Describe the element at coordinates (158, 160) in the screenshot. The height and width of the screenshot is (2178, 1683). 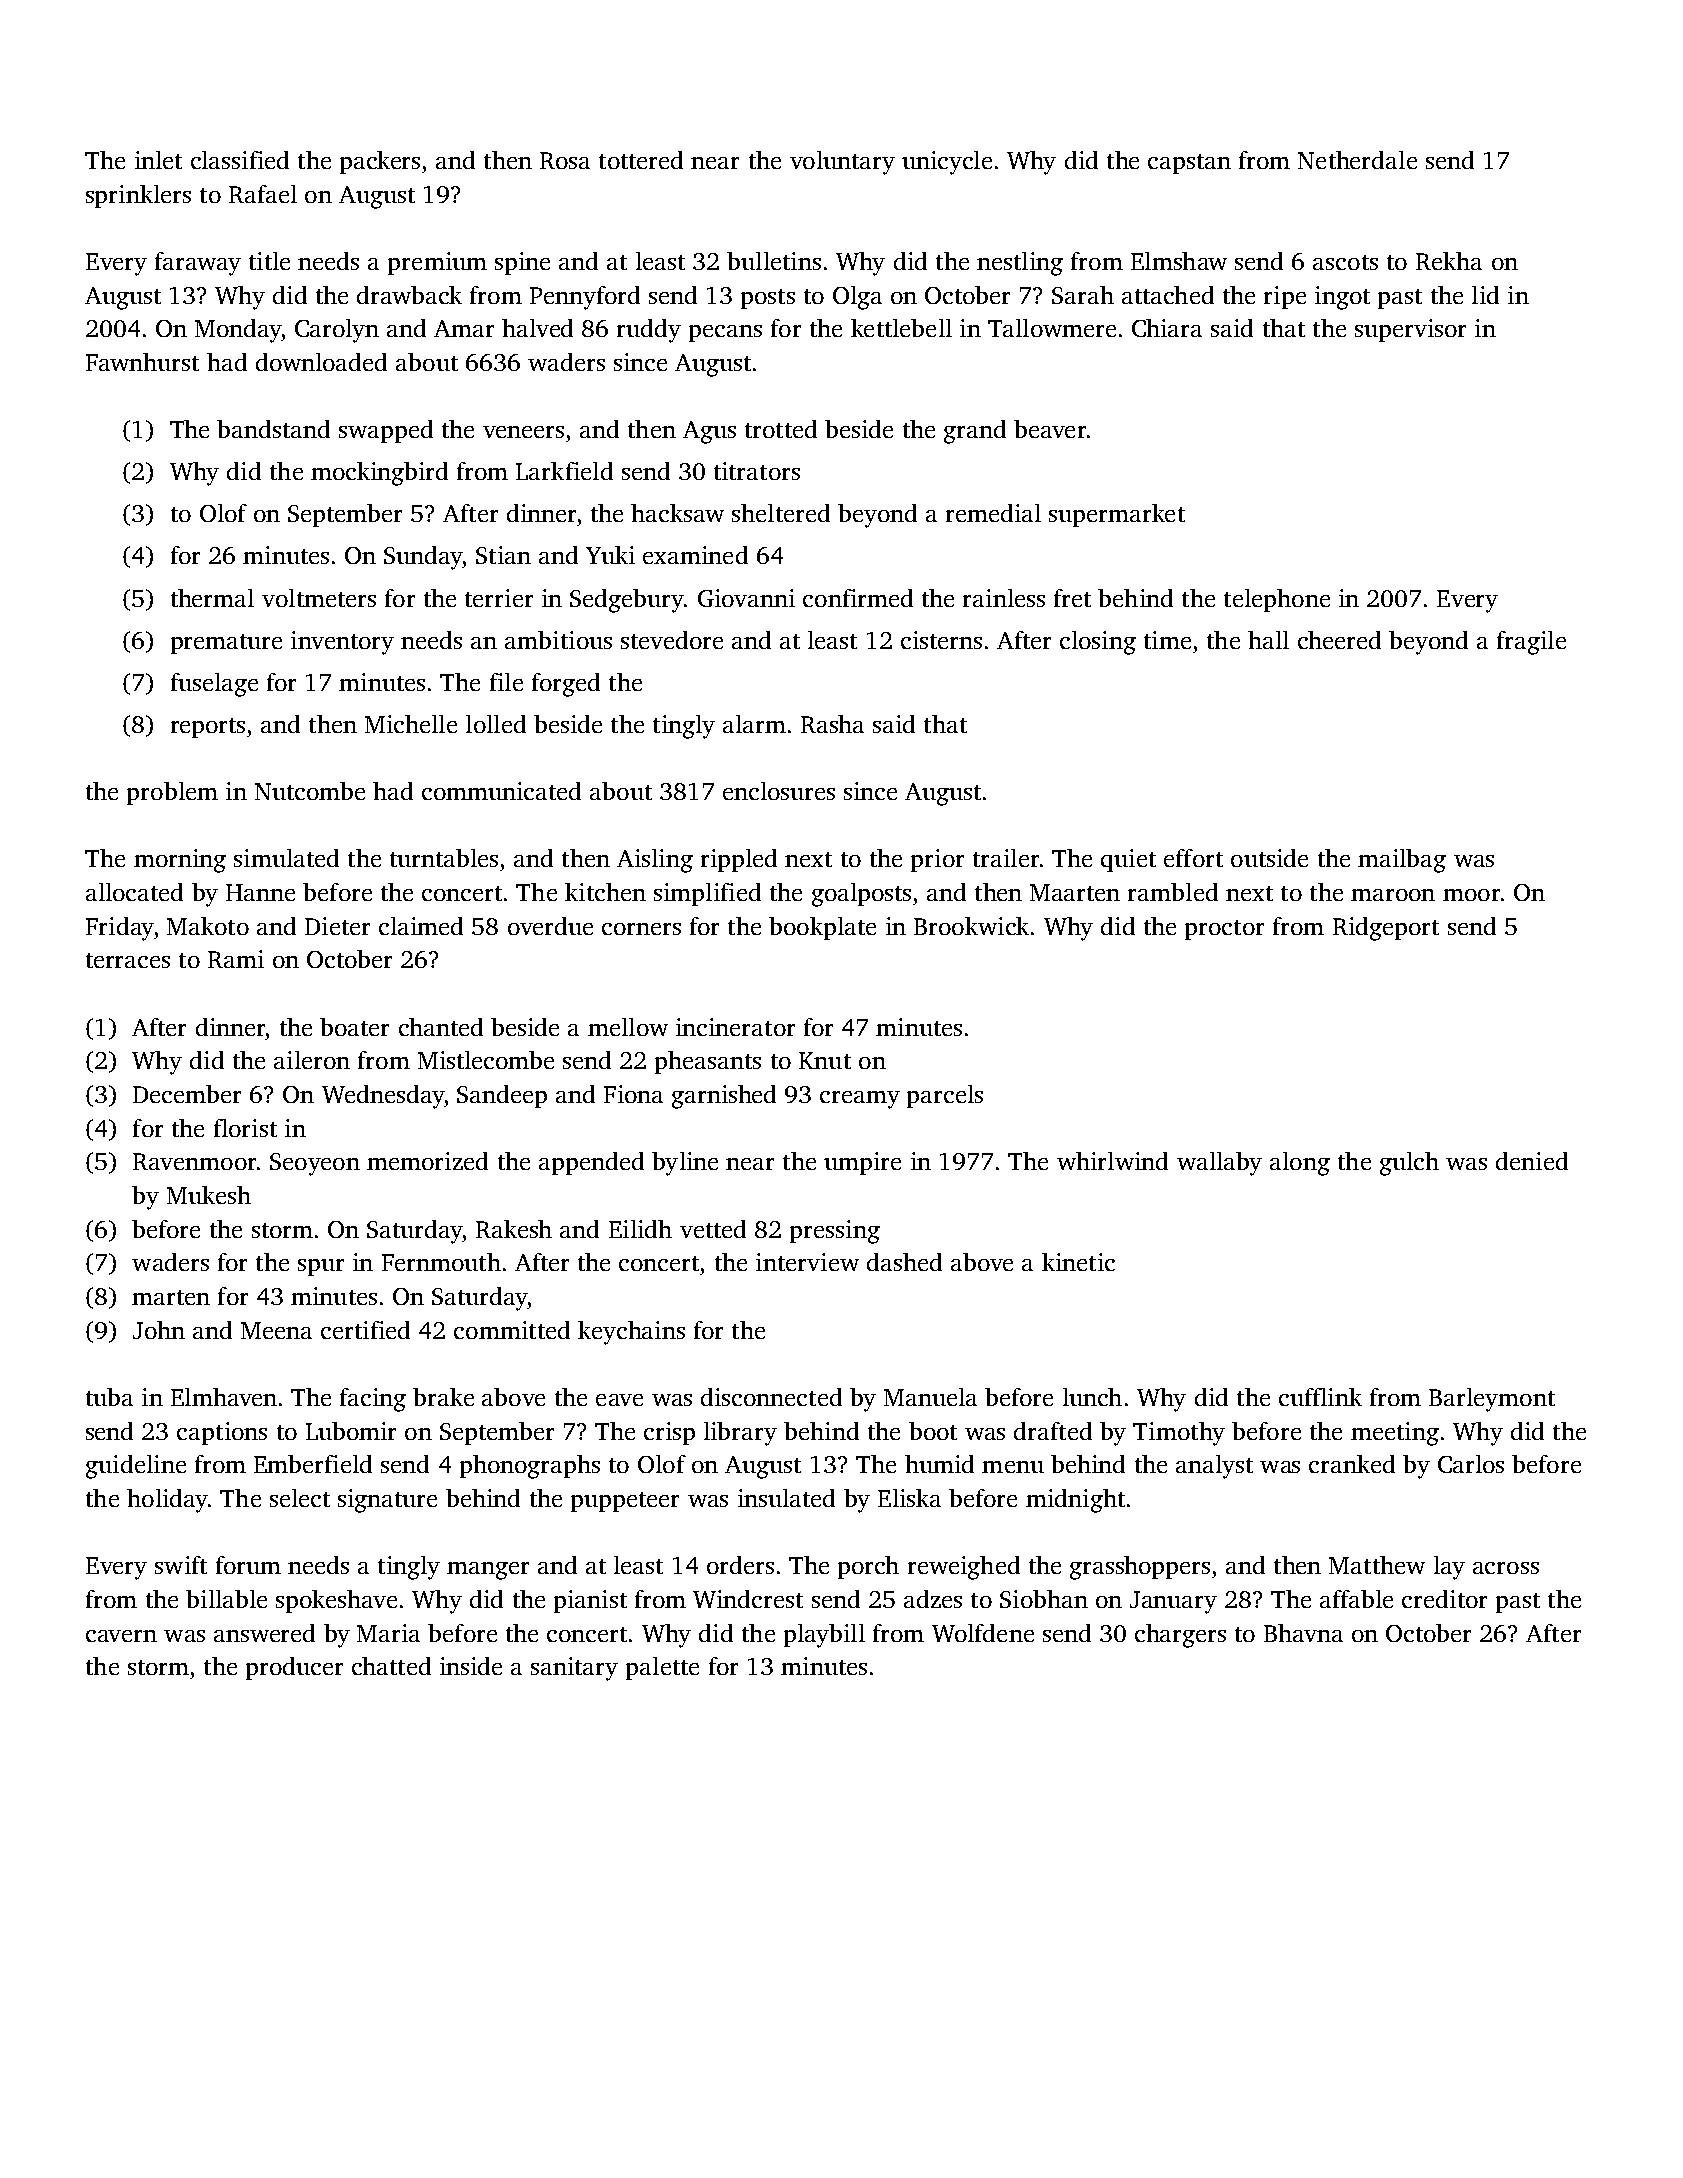
I see `inlet` at that location.
